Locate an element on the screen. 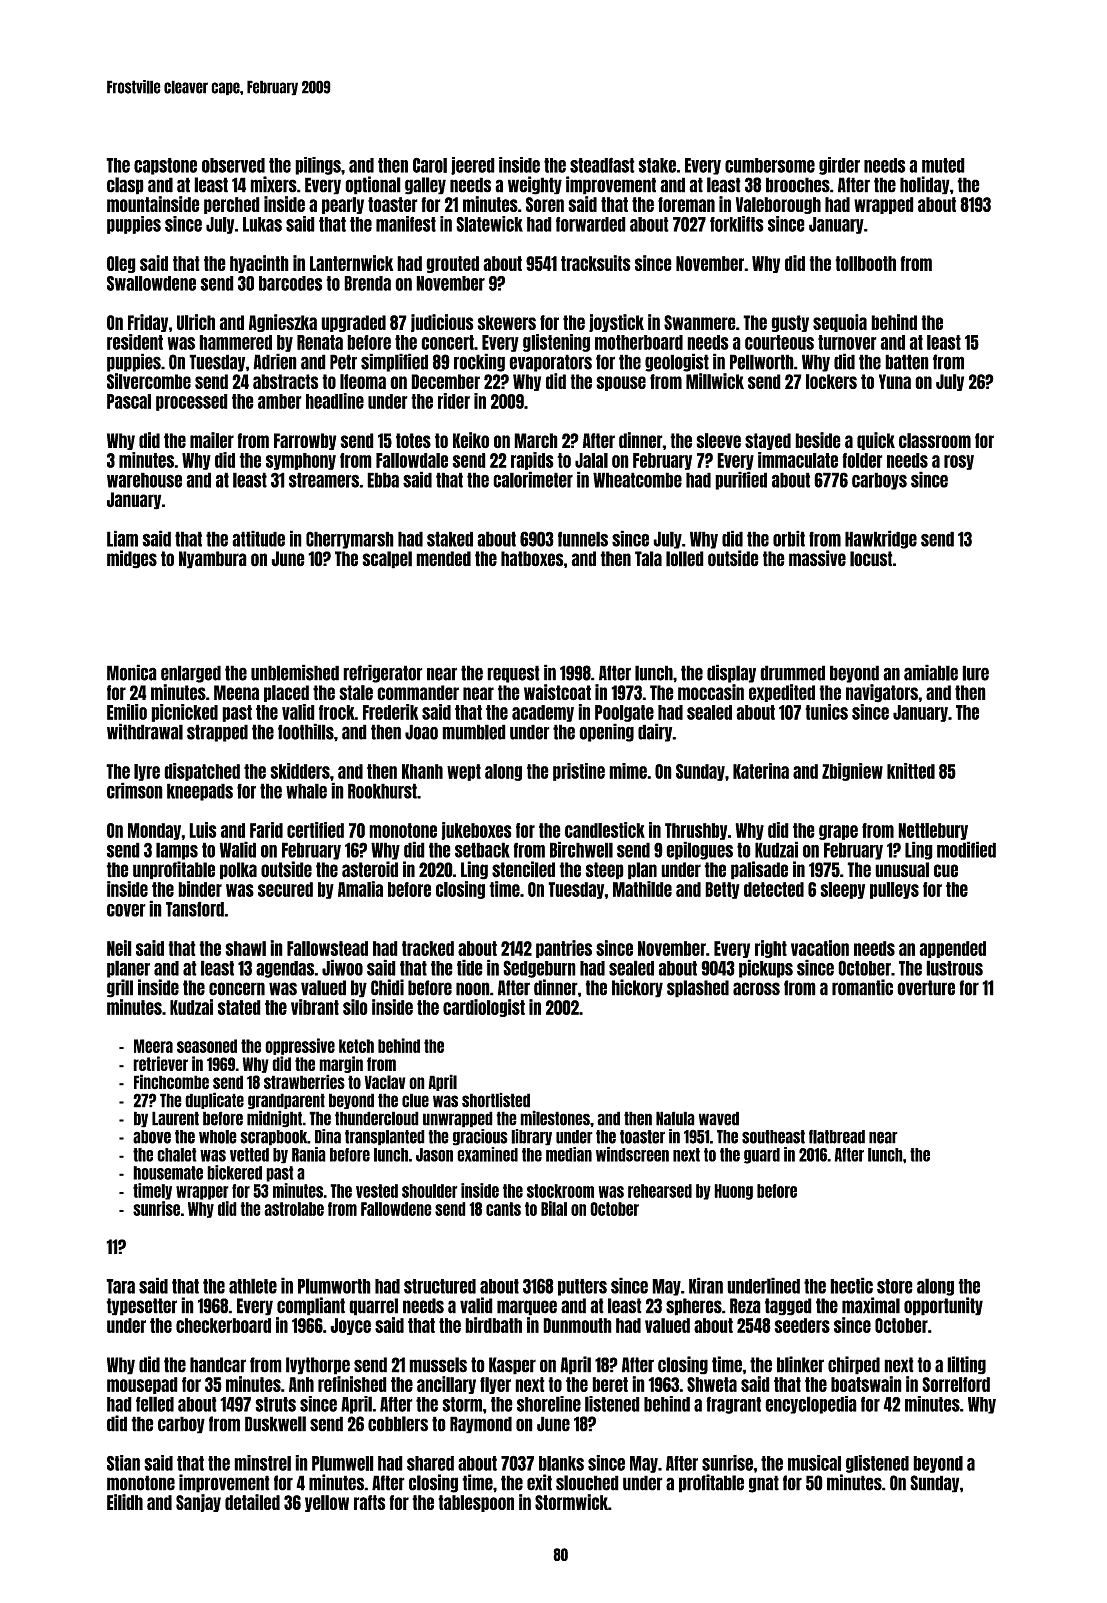  capstone is located at coordinates (165, 166).
